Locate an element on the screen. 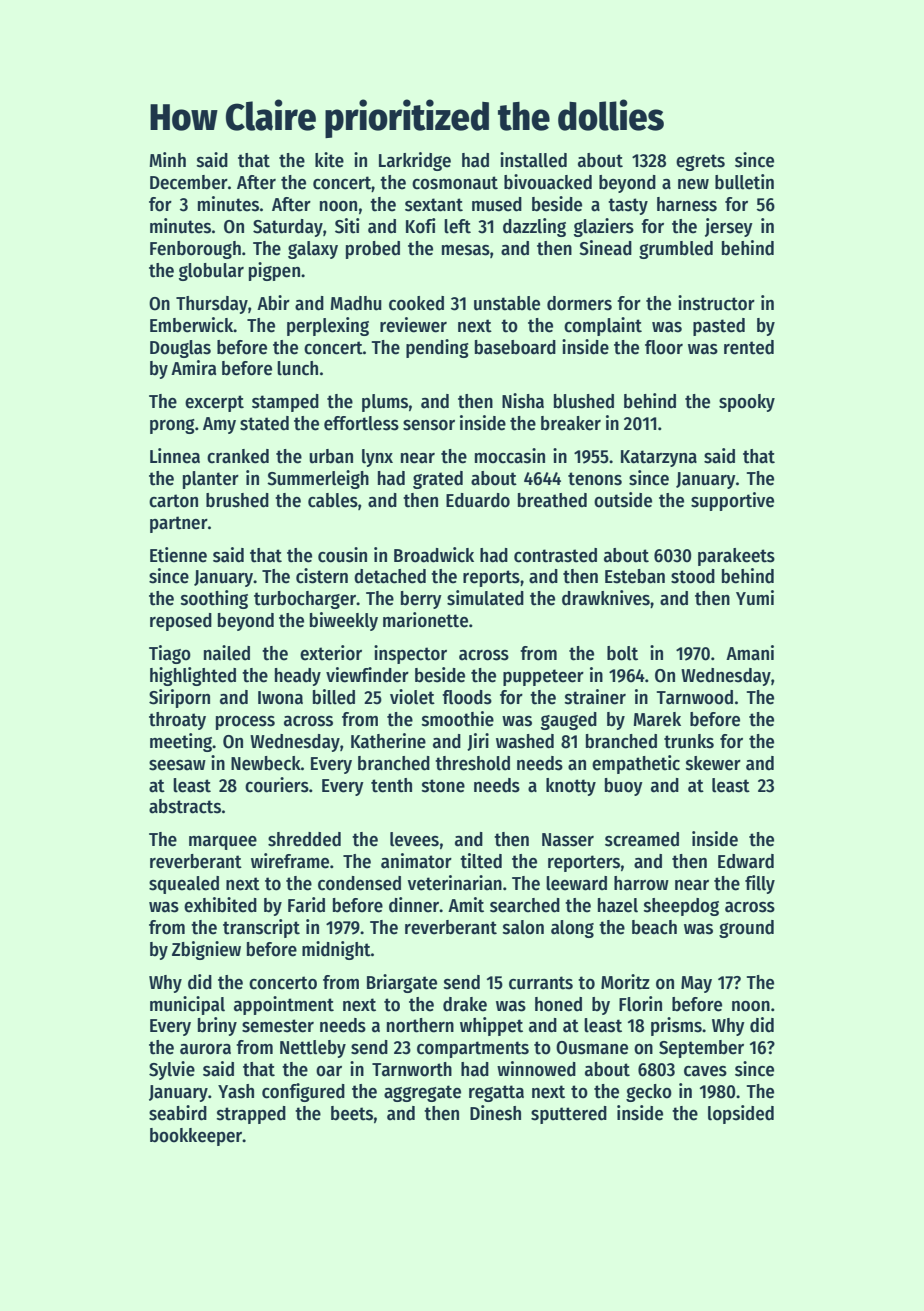 This screenshot has width=924, height=1311. Briargate is located at coordinates (402, 983).
